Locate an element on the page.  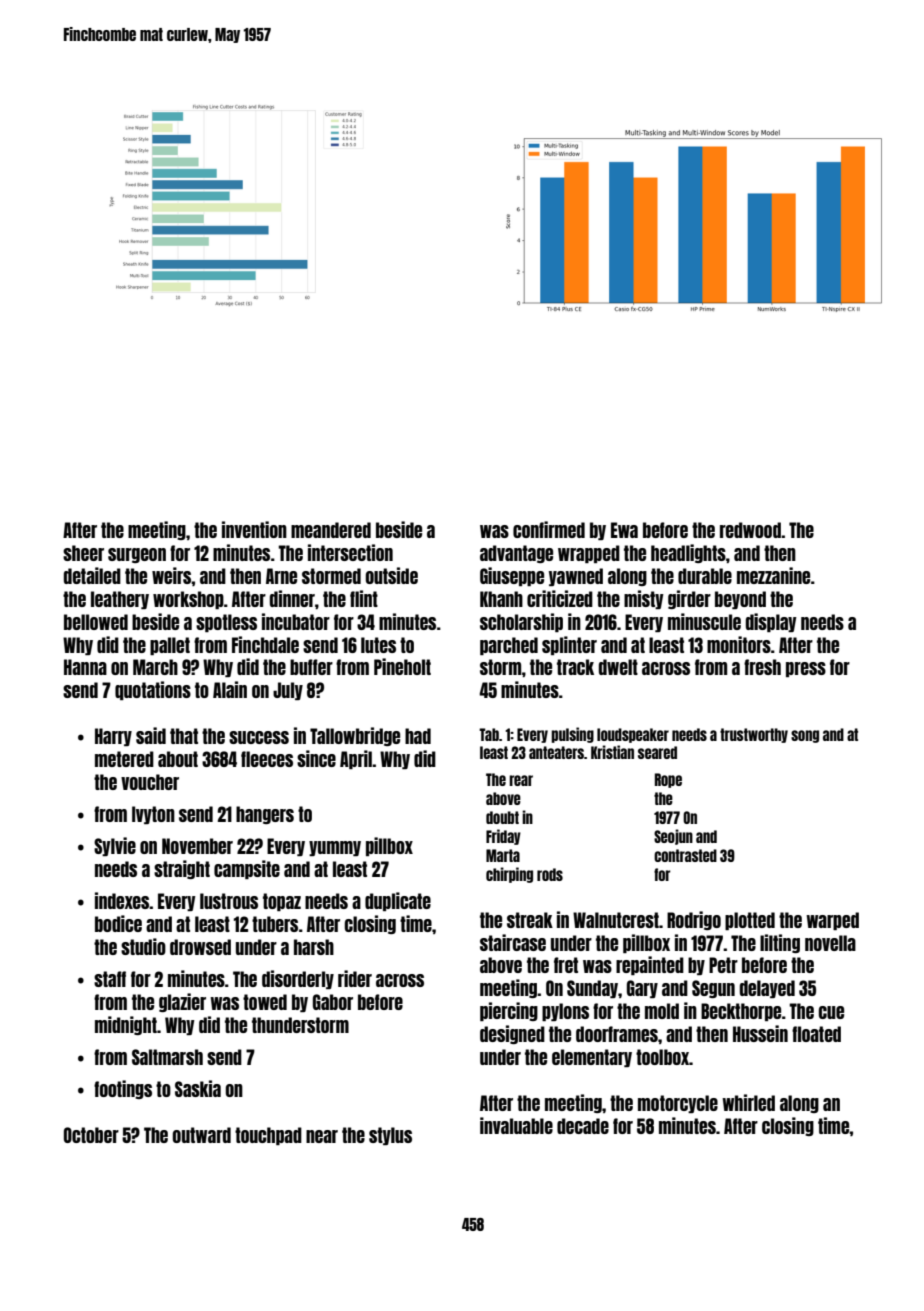
outside is located at coordinates (391, 575).
